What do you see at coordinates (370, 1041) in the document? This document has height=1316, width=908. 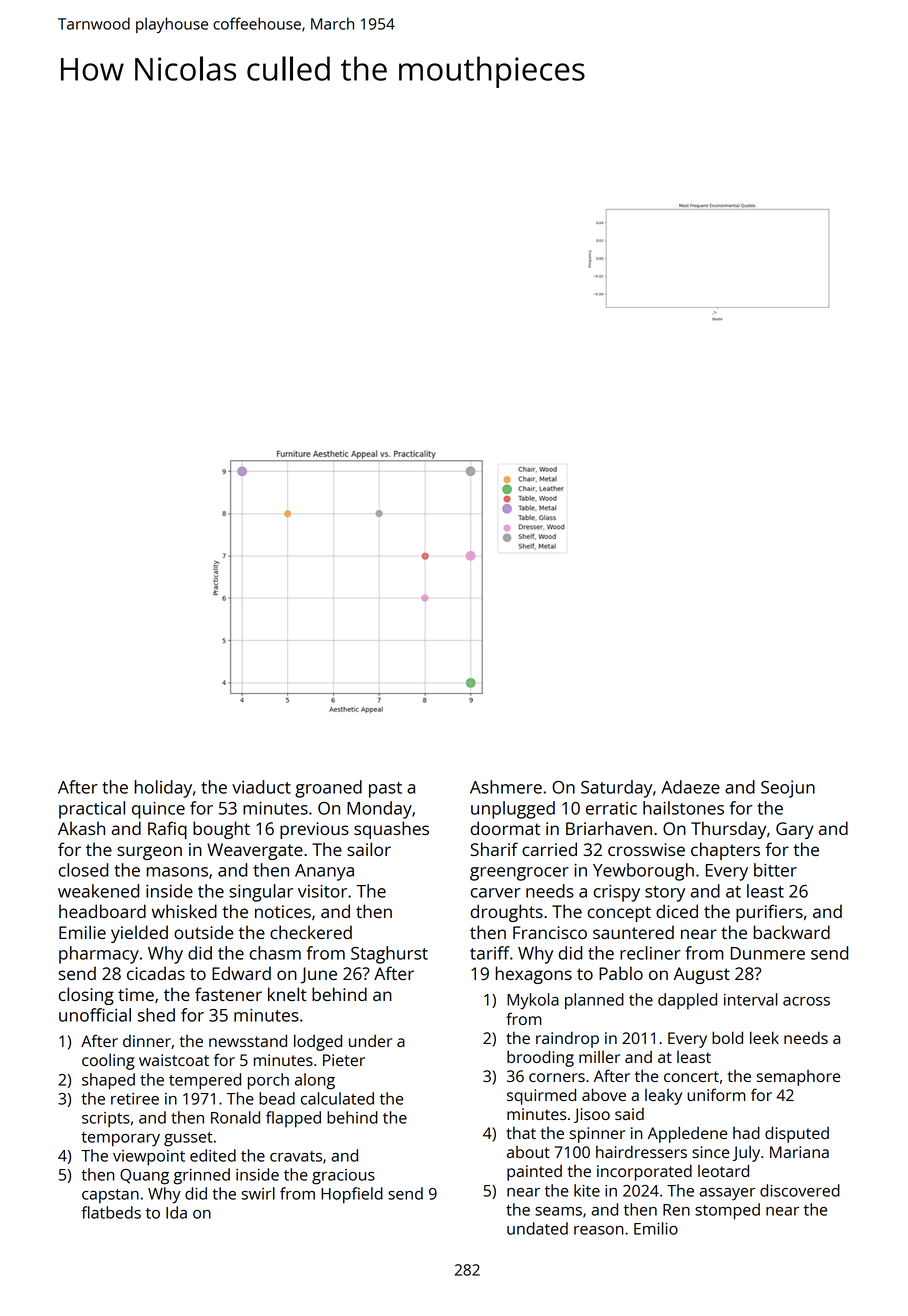 I see `under` at bounding box center [370, 1041].
